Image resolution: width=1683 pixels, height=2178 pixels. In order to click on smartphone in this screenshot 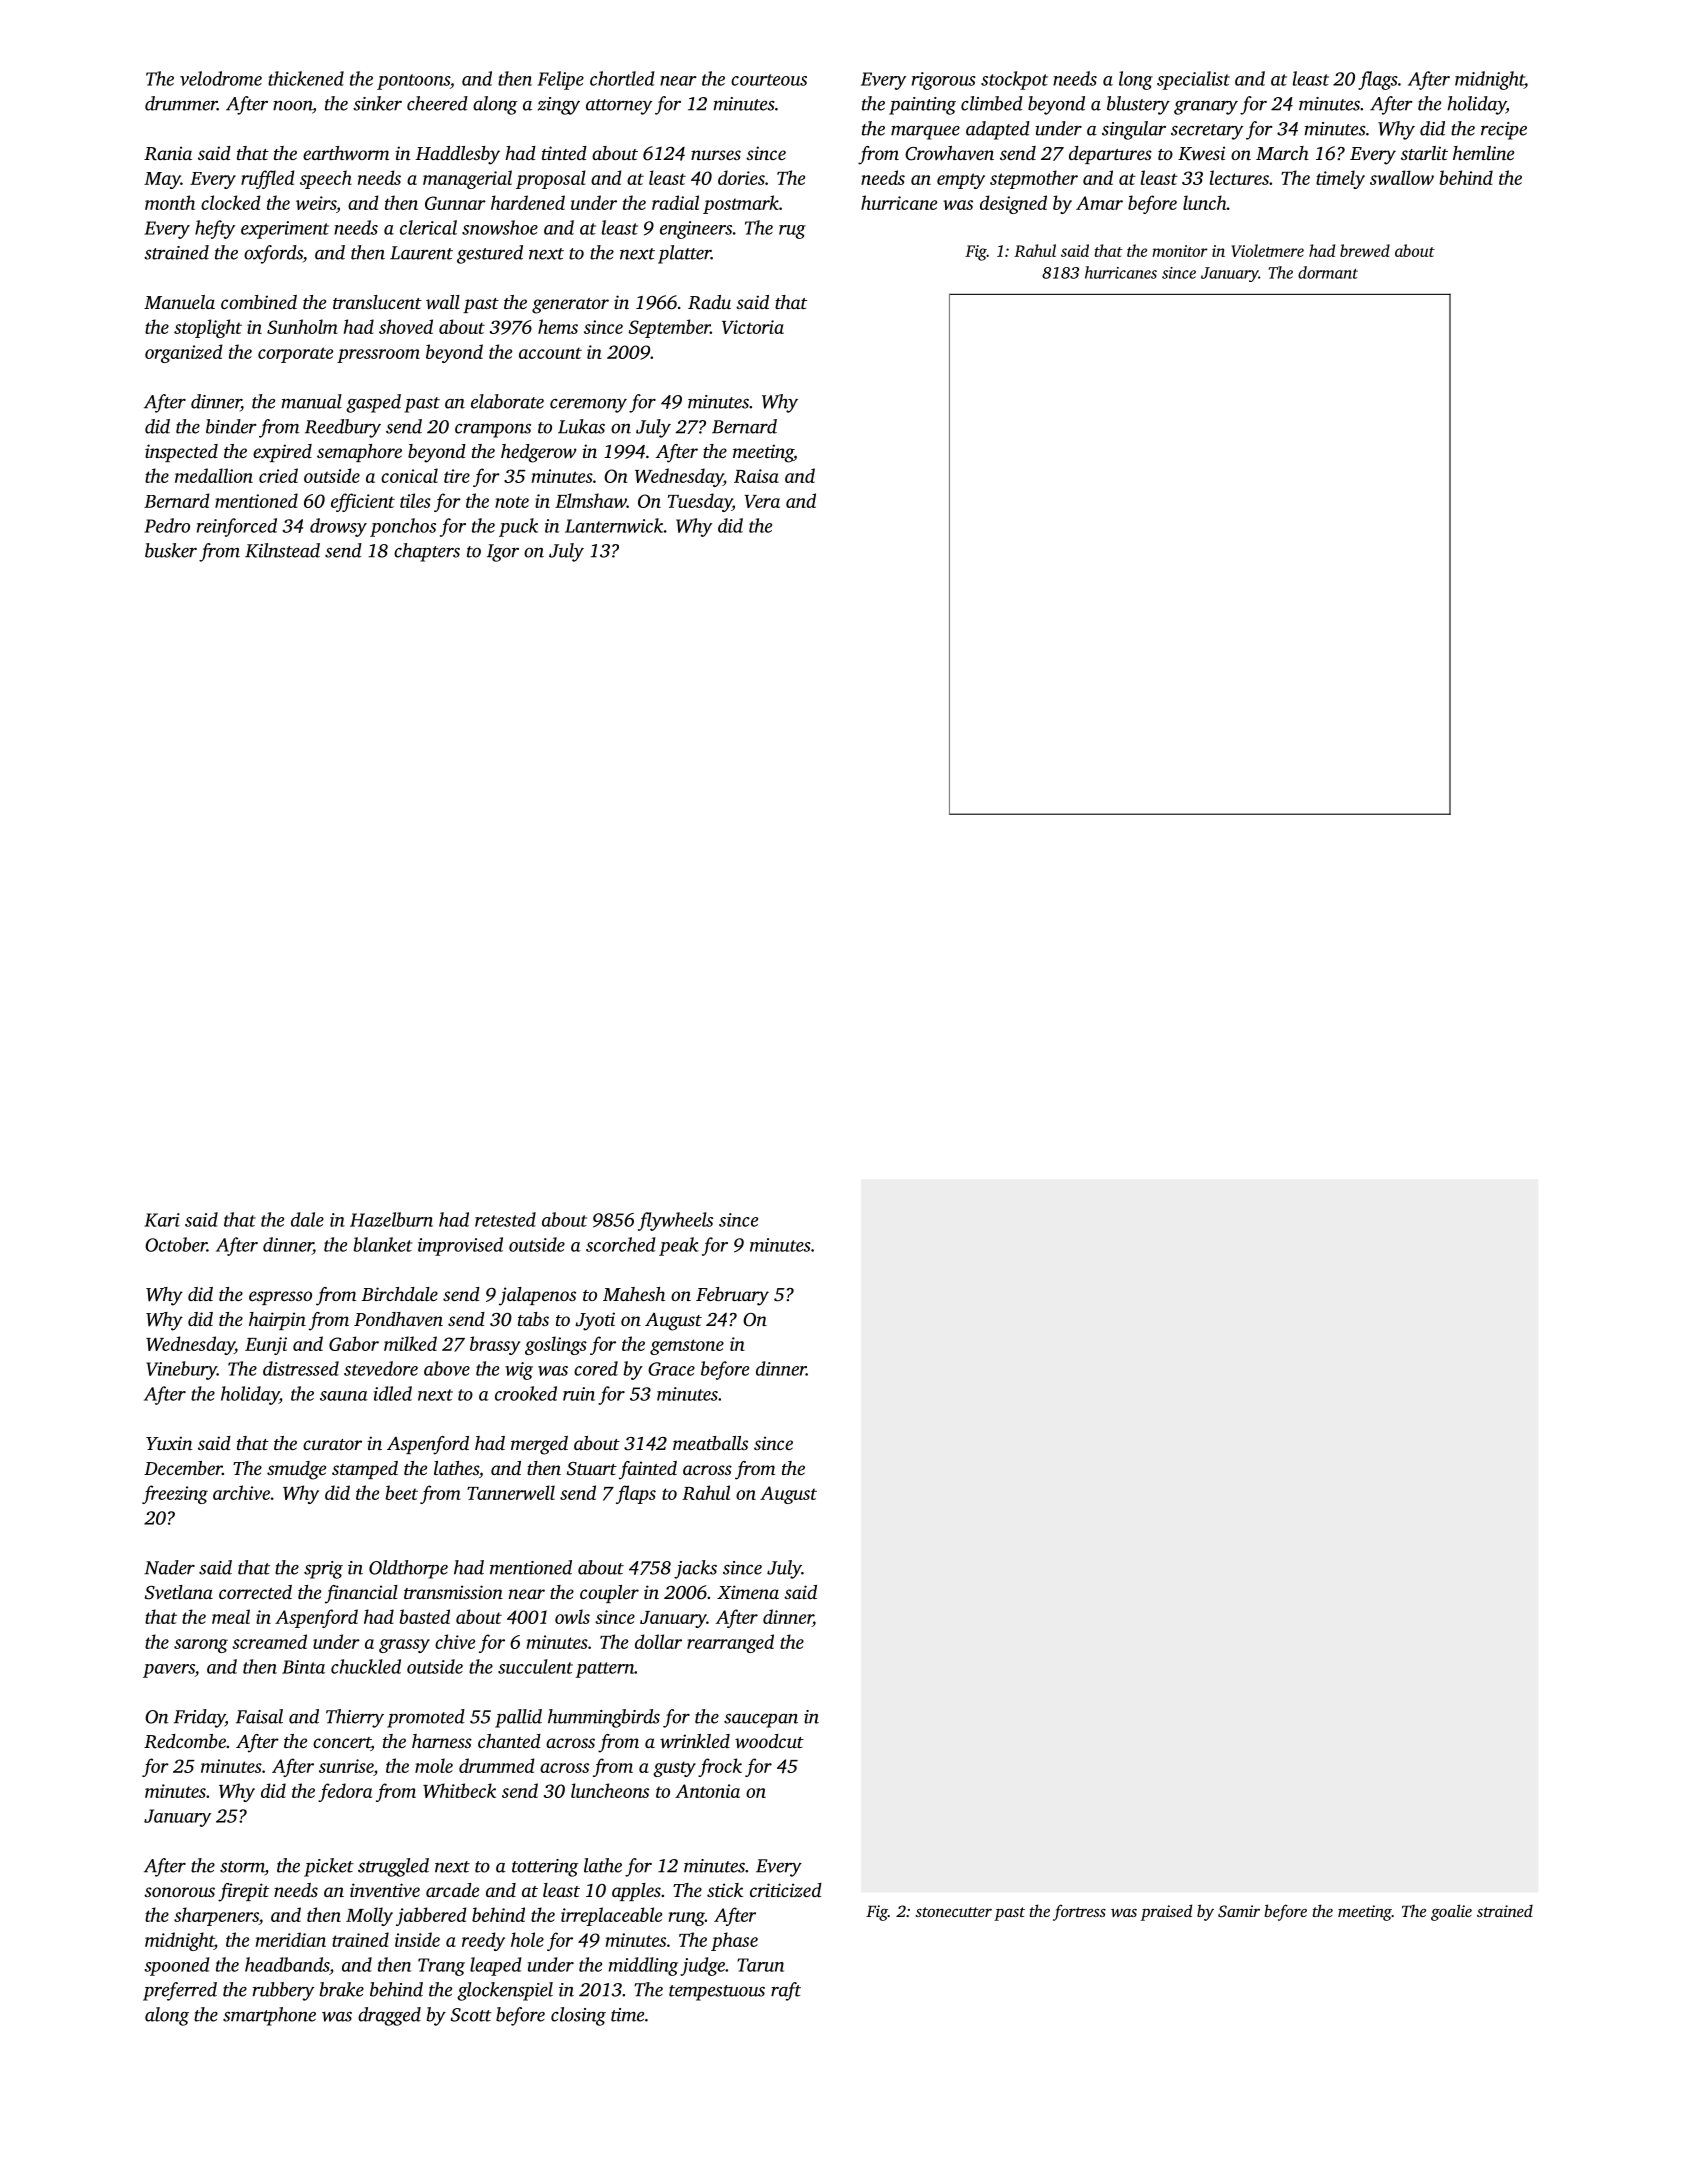, I will do `click(269, 2016)`.
